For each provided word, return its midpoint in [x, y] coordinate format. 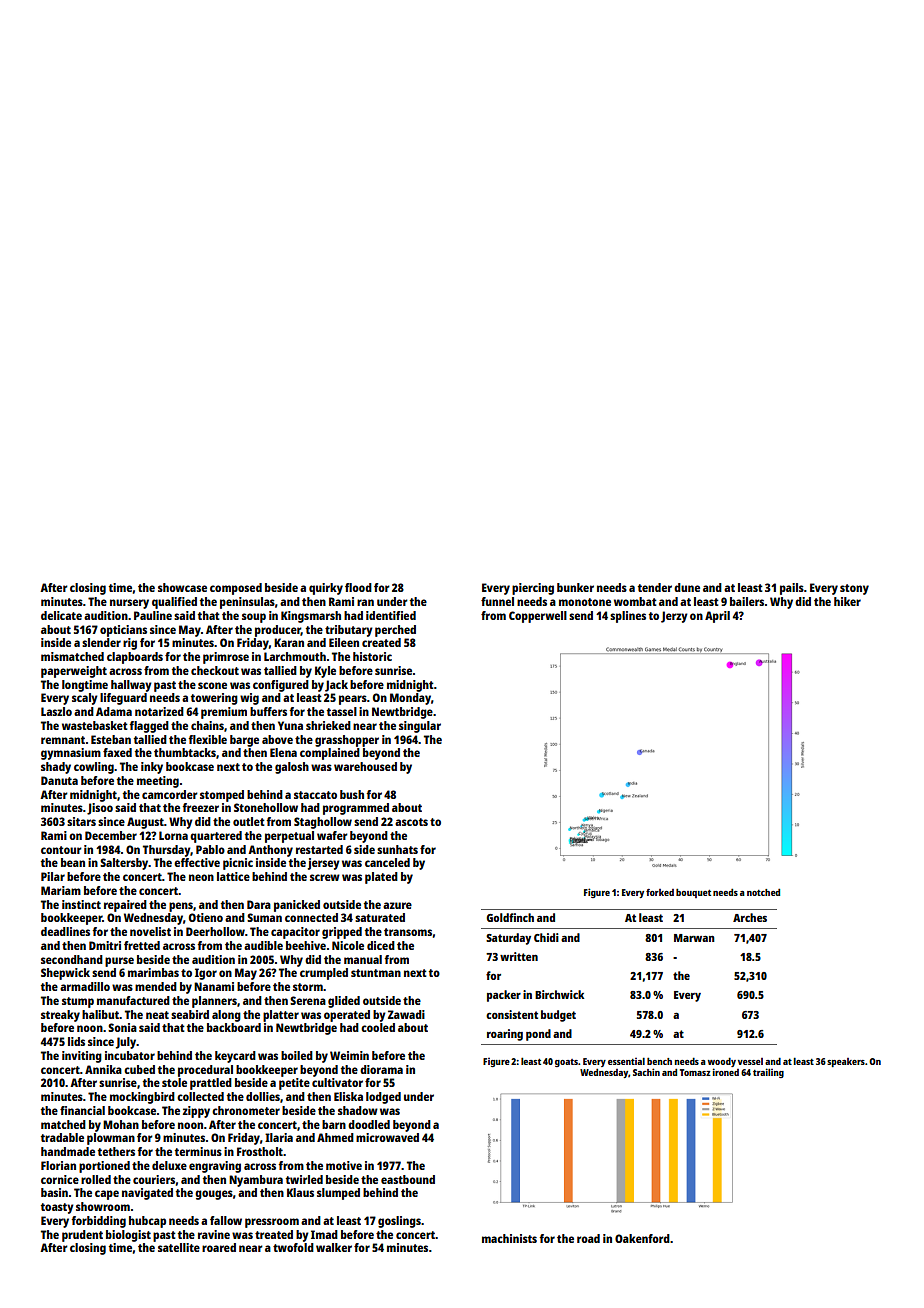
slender [101, 642]
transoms [408, 932]
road [588, 1238]
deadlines [65, 931]
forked [660, 892]
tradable [62, 1137]
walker [334, 1247]
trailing [768, 1073]
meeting [158, 782]
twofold [293, 1247]
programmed [356, 809]
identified [391, 615]
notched [763, 892]
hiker [847, 601]
